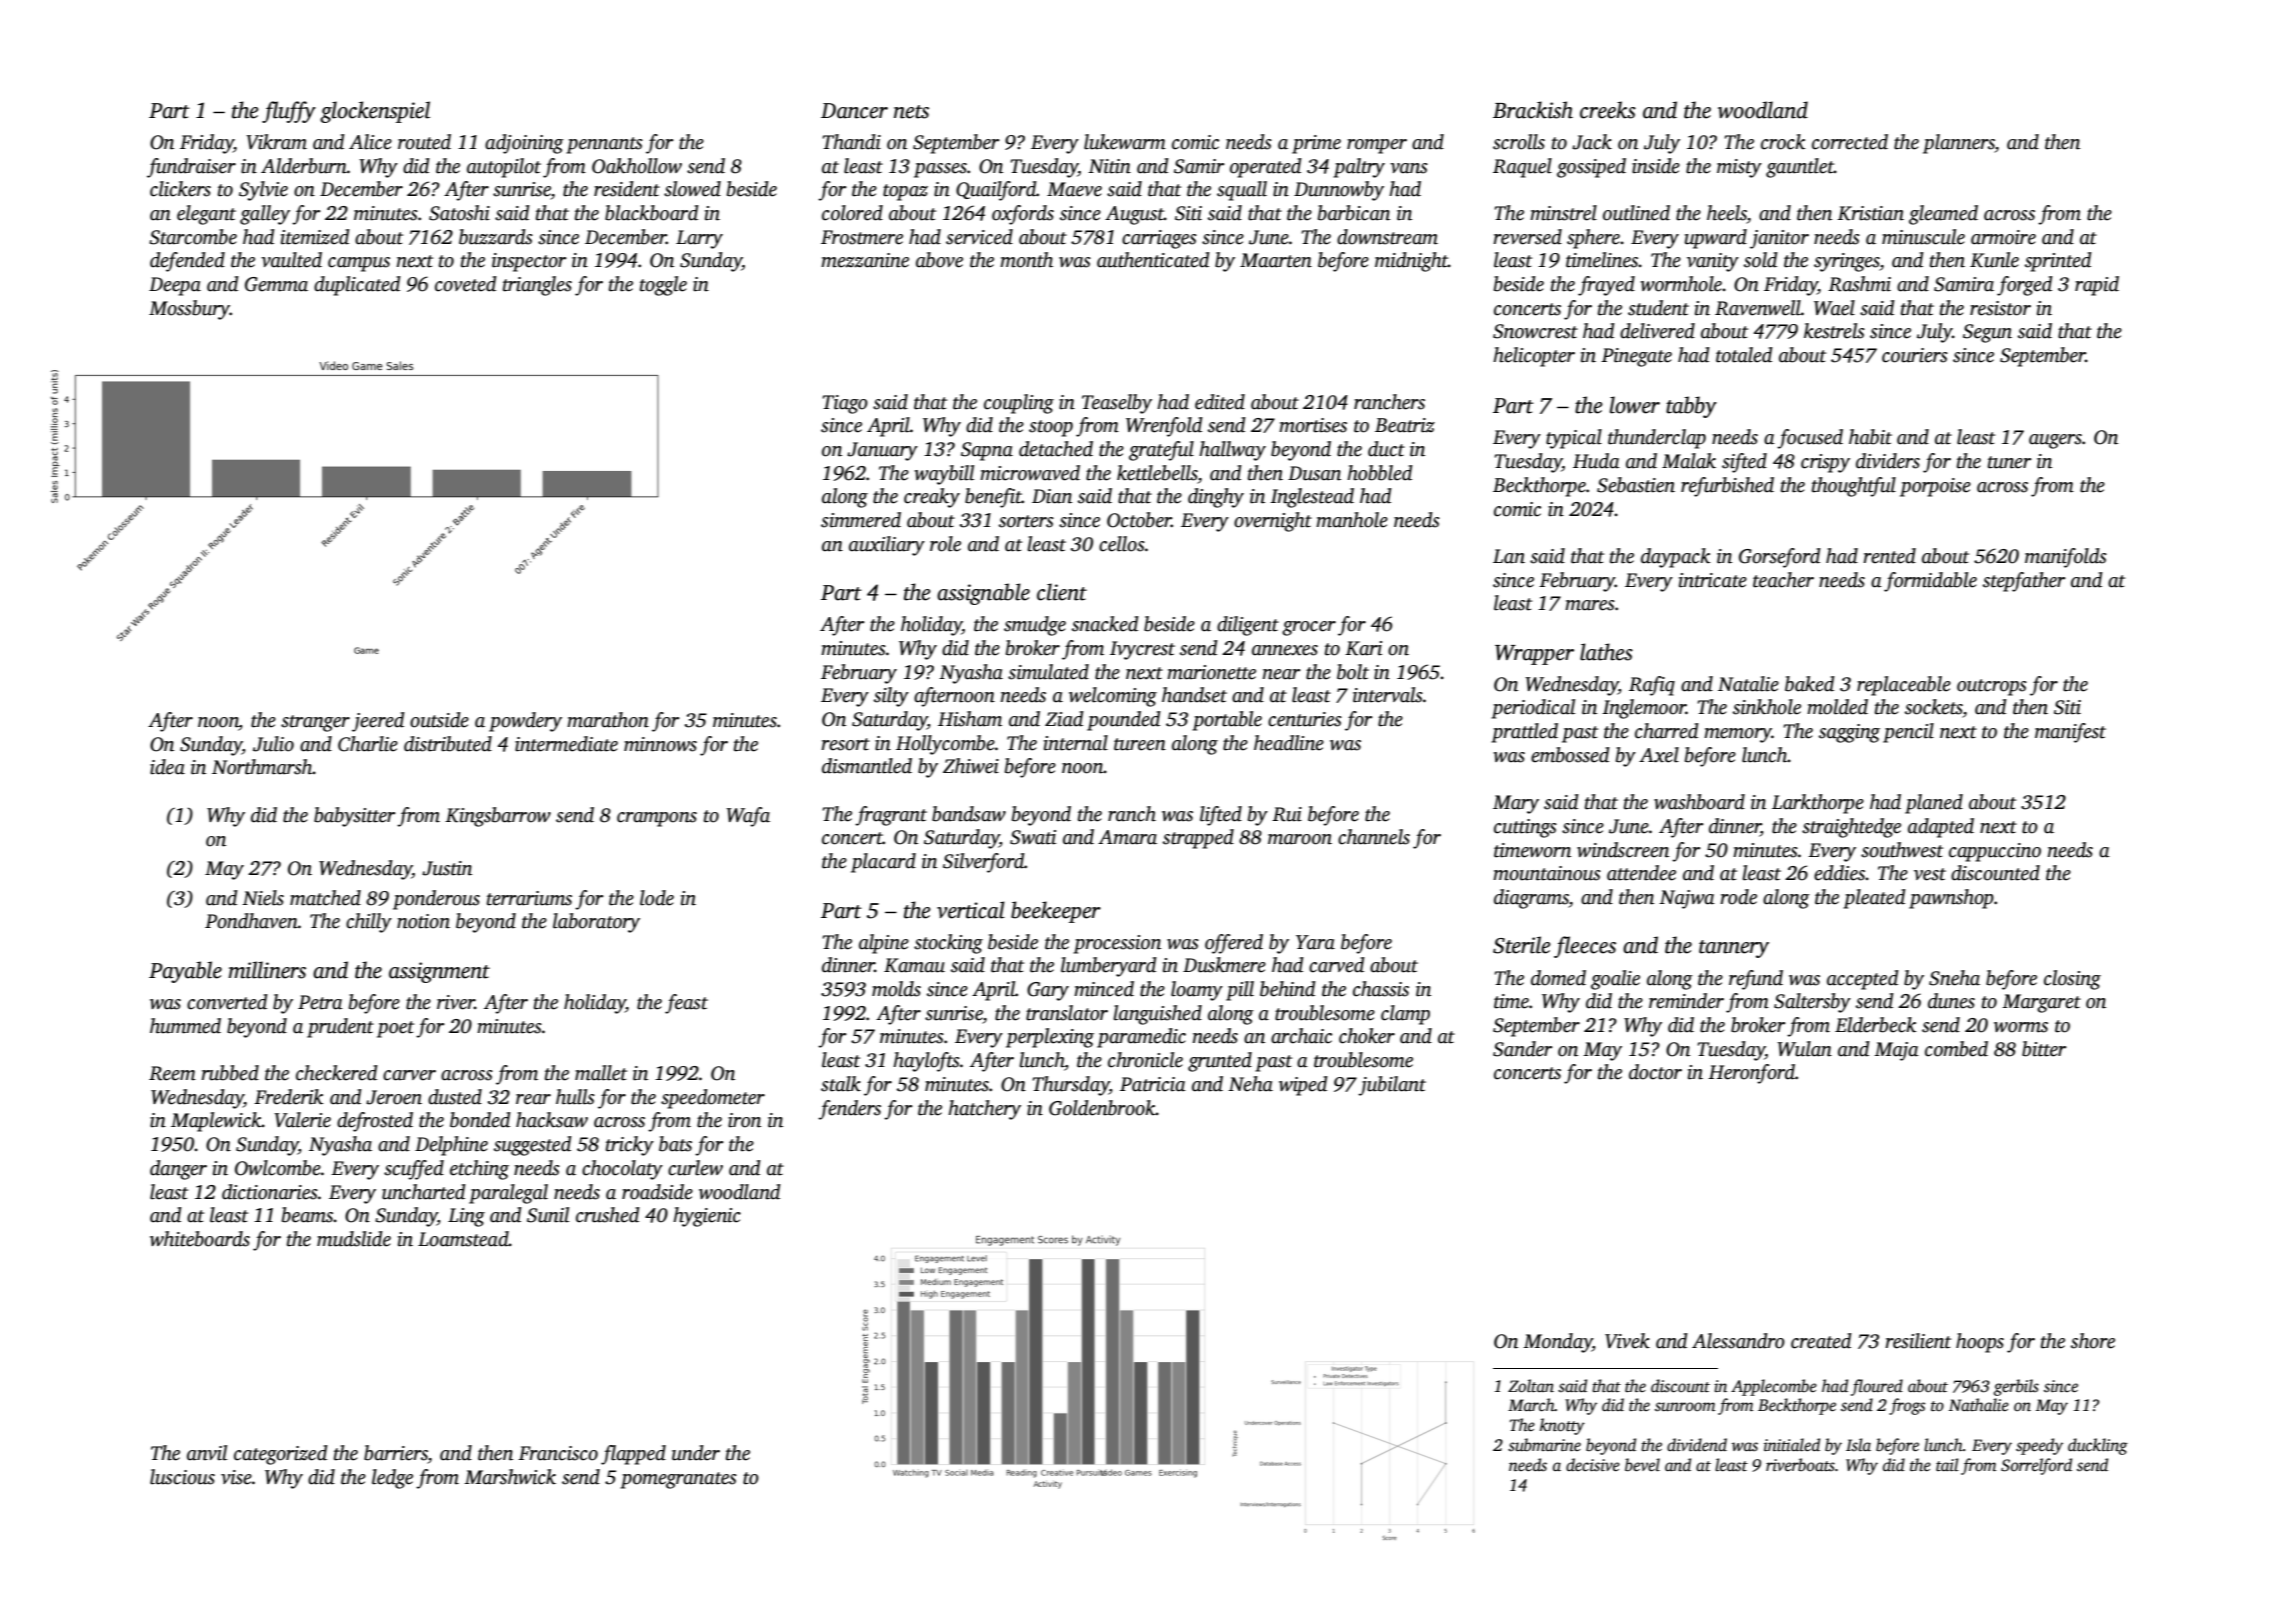 This document has width=2277, height=1610. What do you see at coordinates (370, 142) in the document?
I see `Alice` at bounding box center [370, 142].
